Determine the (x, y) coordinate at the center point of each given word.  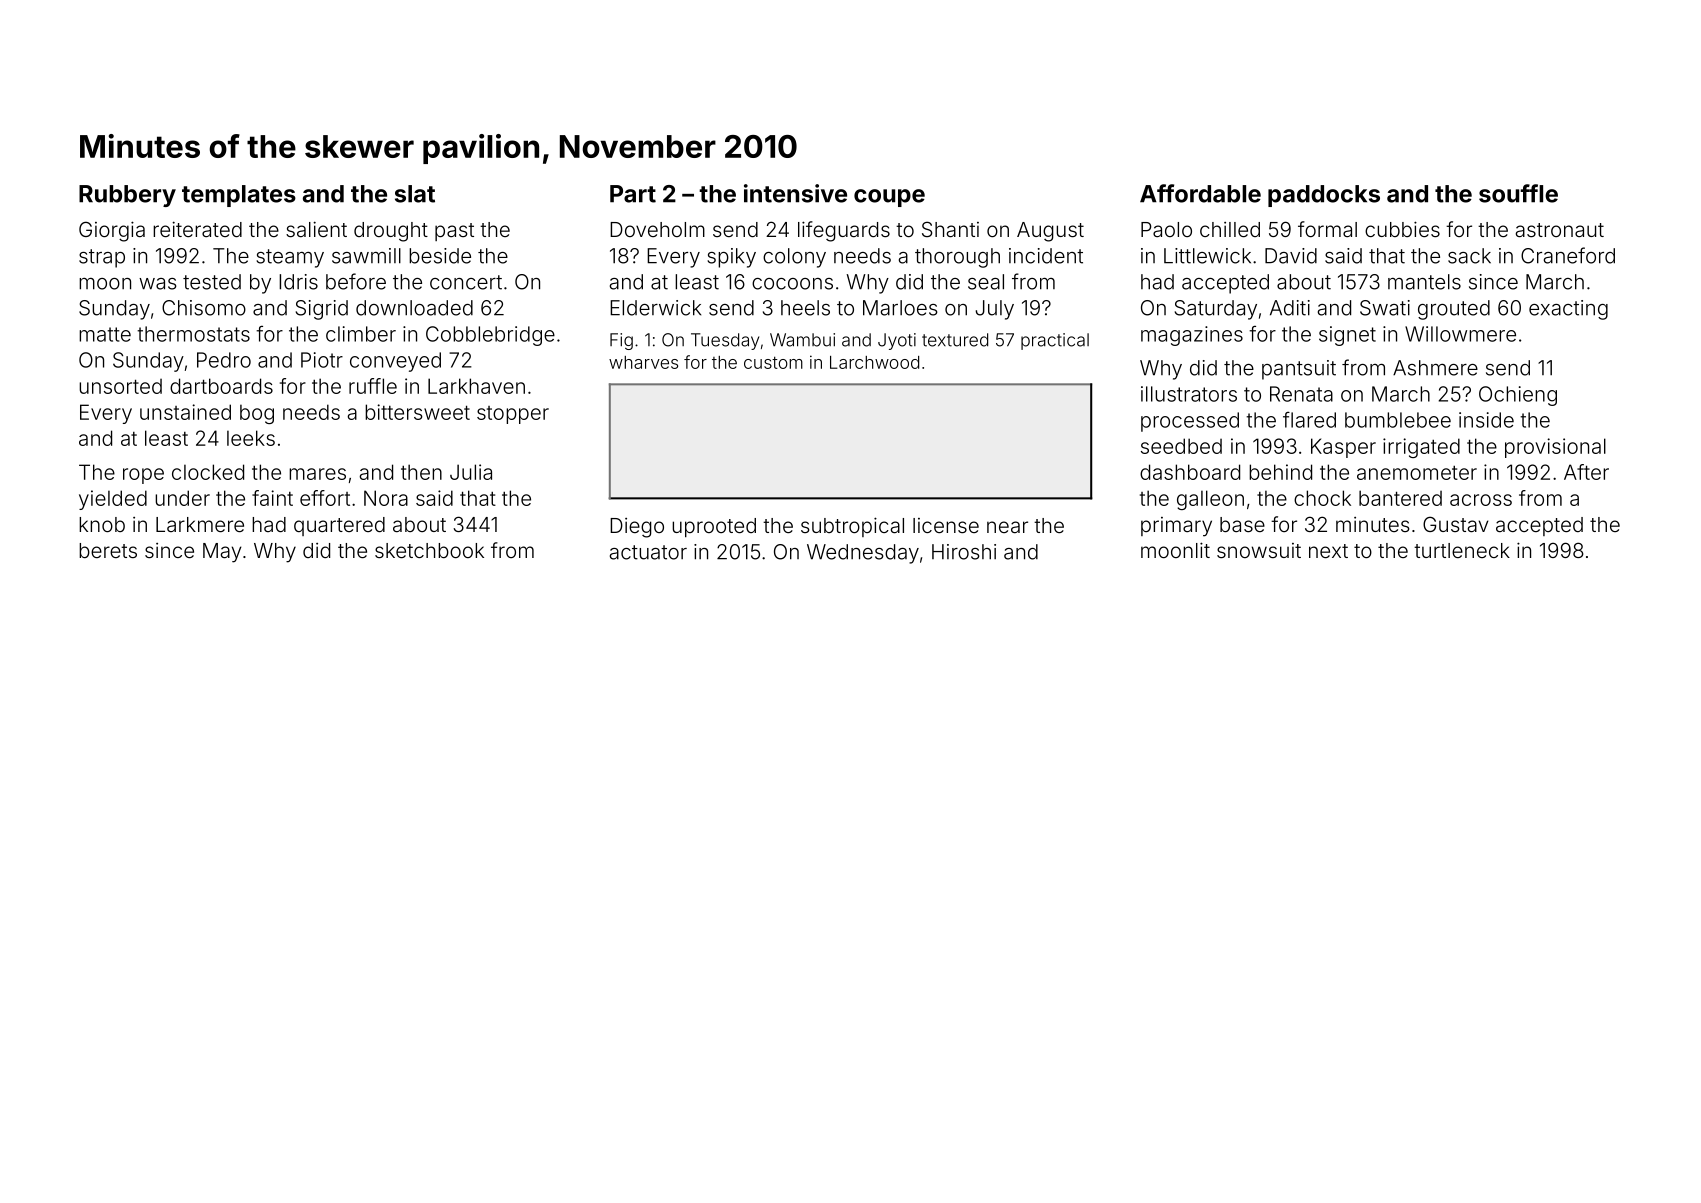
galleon (1210, 500)
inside (1486, 420)
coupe (889, 198)
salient (316, 229)
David (1291, 256)
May (222, 553)
